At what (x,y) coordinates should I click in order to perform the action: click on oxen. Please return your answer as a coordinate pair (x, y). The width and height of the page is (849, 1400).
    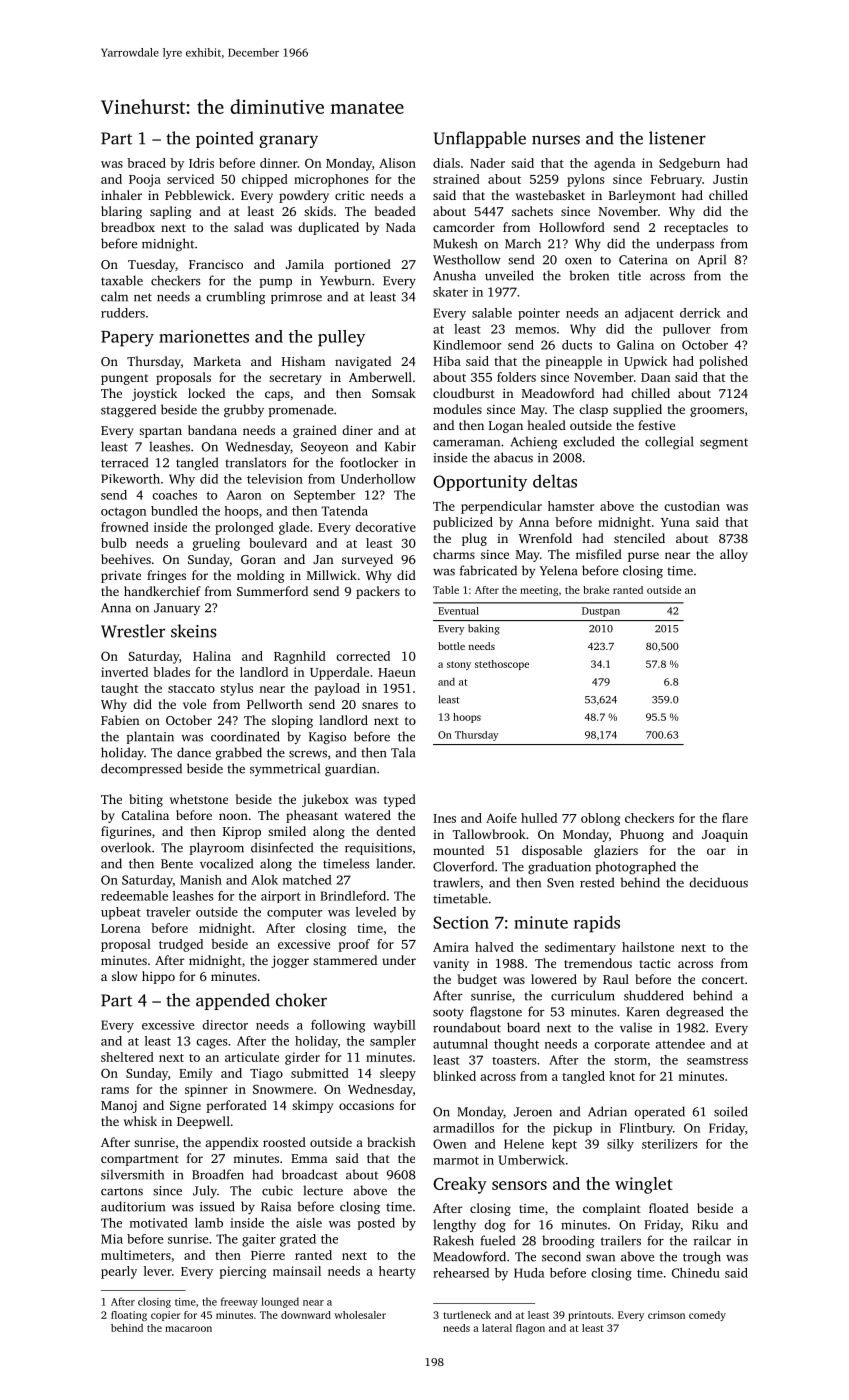
    Looking at the image, I should click on (578, 261).
